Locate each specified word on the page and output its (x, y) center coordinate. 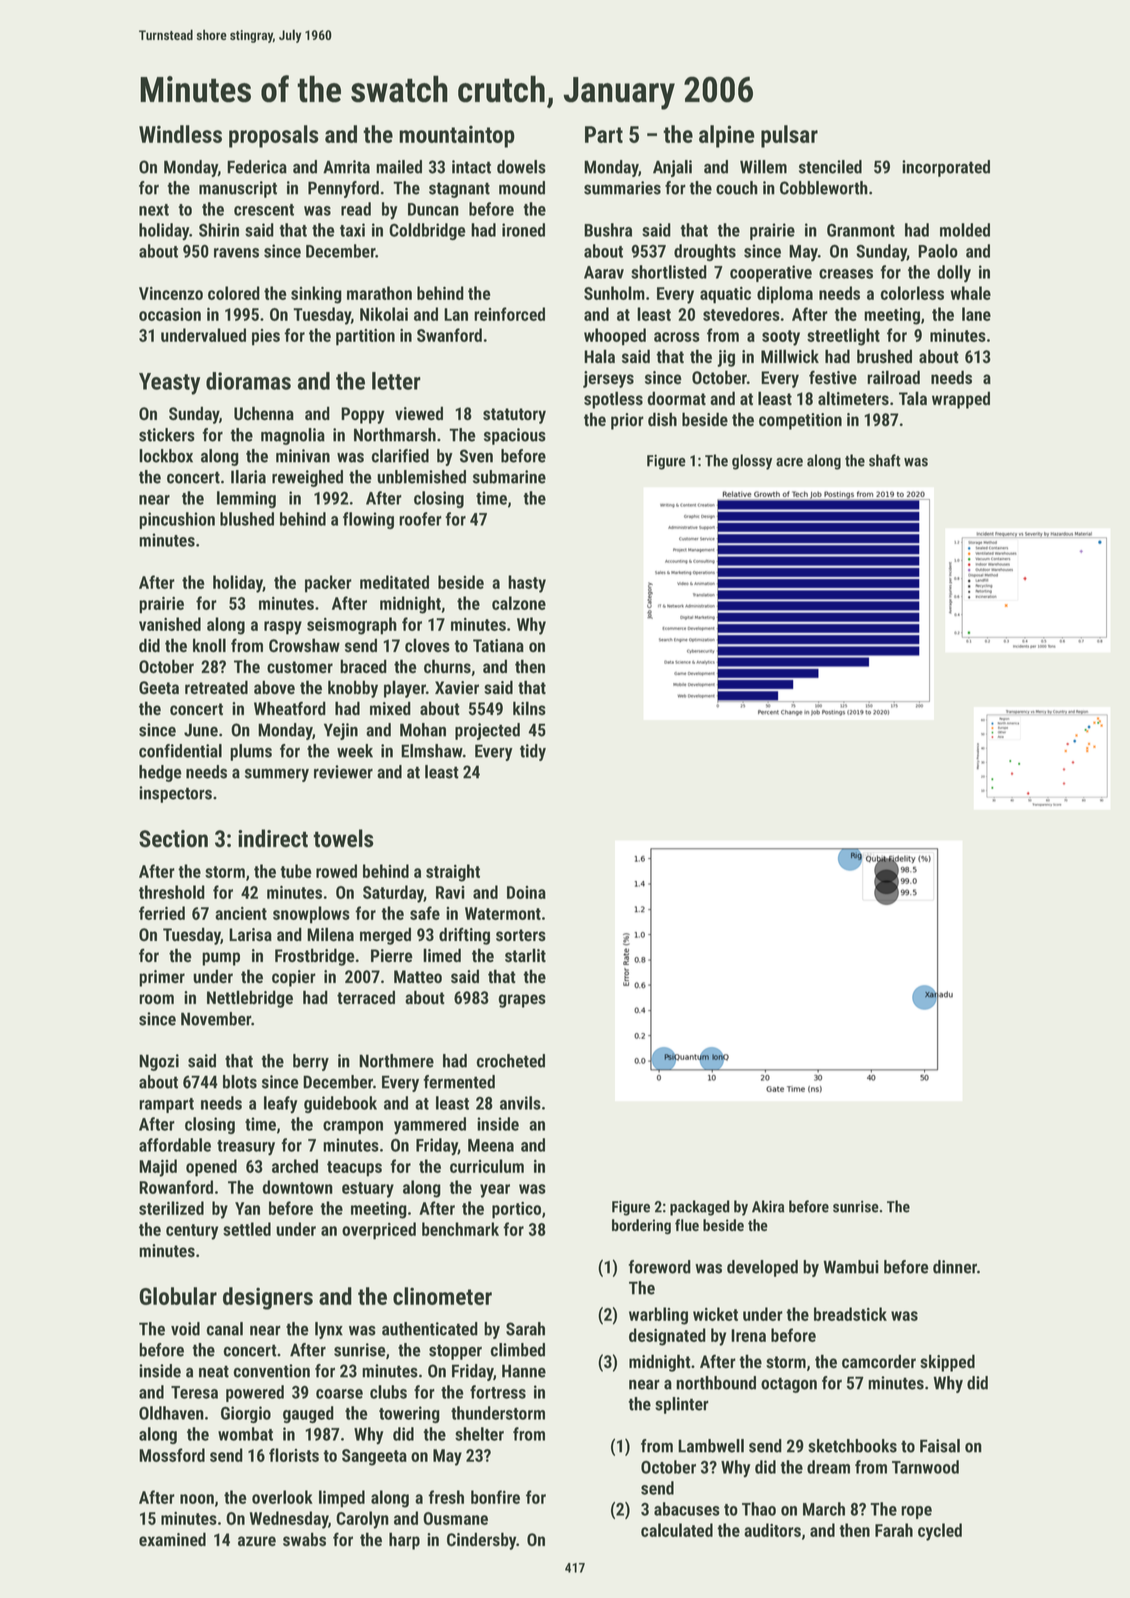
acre (789, 462)
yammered (430, 1126)
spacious (515, 436)
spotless (613, 400)
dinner (955, 1267)
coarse (339, 1394)
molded (965, 230)
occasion (170, 314)
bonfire (495, 1497)
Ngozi (159, 1062)
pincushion (177, 520)
